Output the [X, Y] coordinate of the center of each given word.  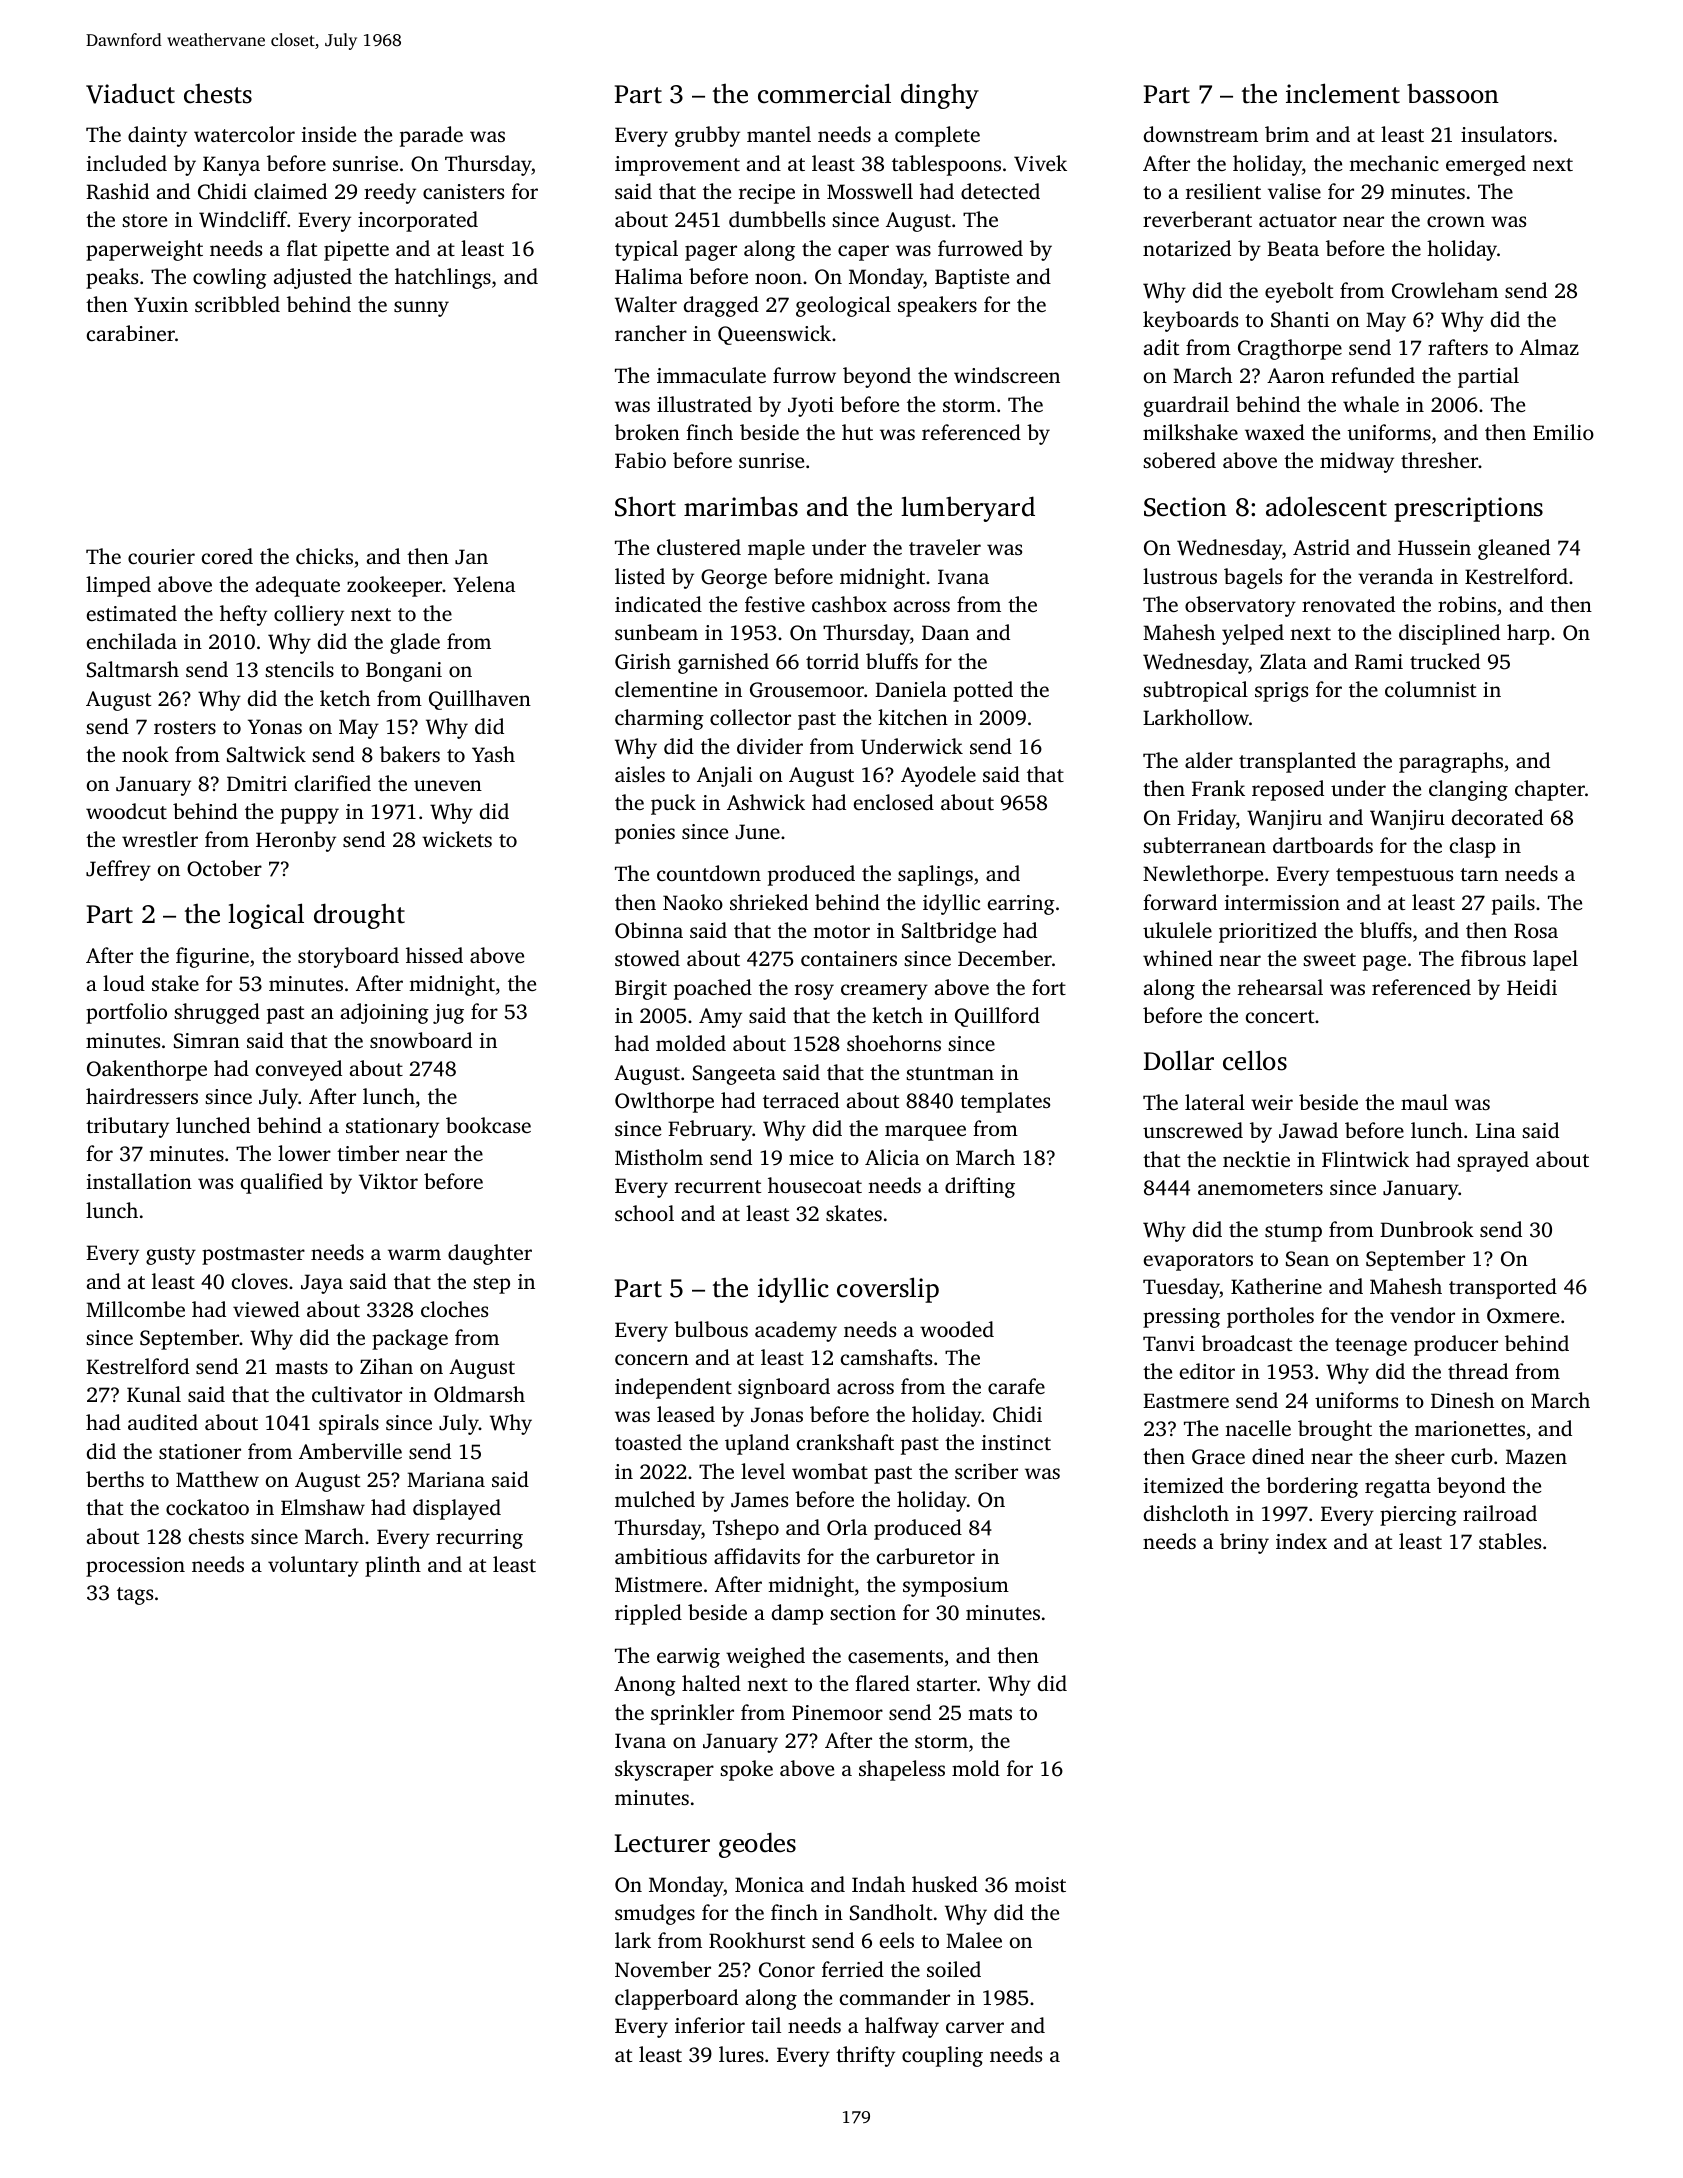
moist [1040, 1884]
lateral [1215, 1102]
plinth [393, 1566]
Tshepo [746, 1529]
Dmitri [257, 783]
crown [1456, 221]
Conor [787, 1970]
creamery [884, 992]
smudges [655, 1914]
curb [1472, 1456]
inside [329, 134]
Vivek [1040, 163]
